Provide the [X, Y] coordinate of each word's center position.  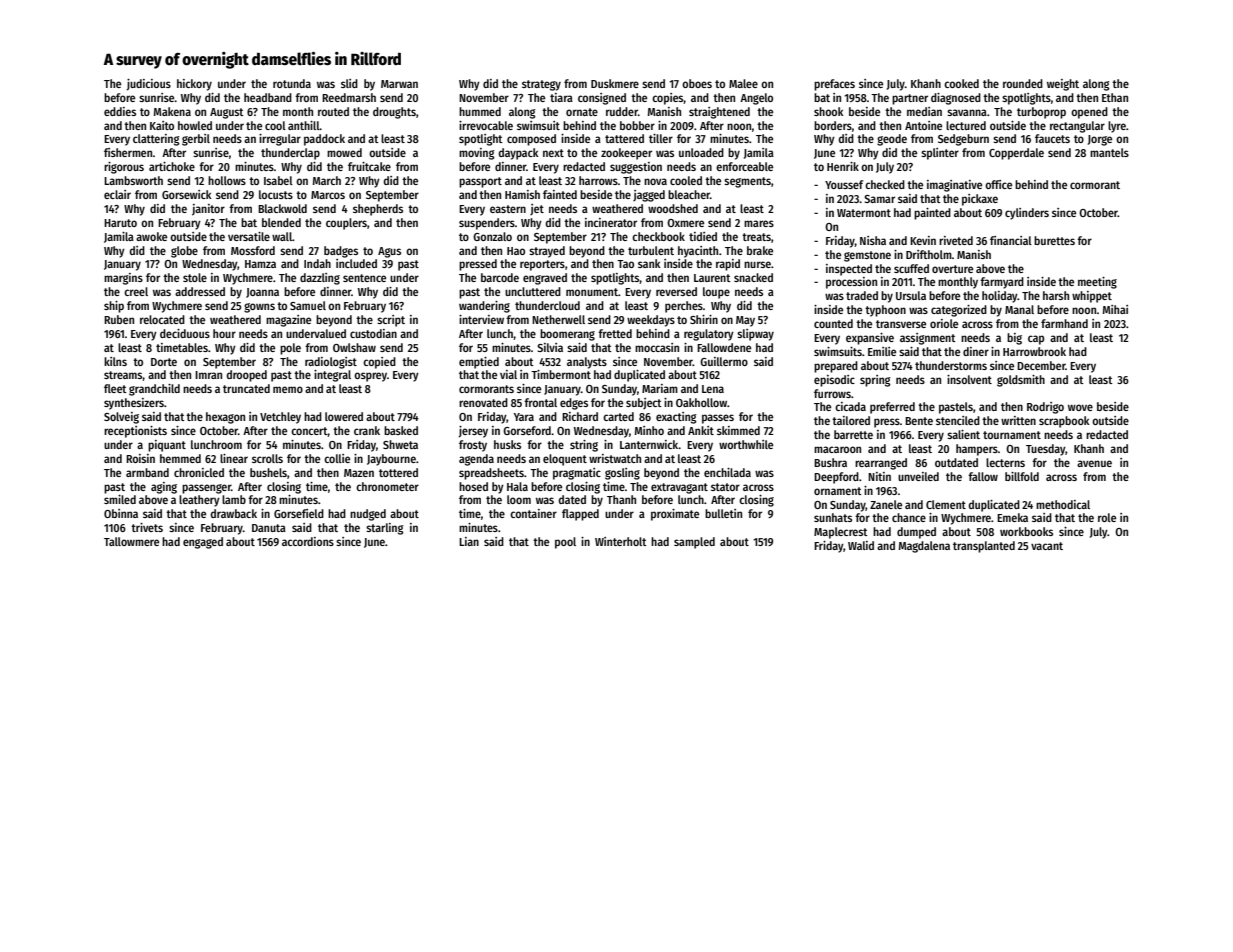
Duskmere [615, 83]
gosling [622, 474]
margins [123, 279]
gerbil [196, 140]
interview [481, 319]
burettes [1054, 240]
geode [892, 140]
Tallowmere [131, 541]
